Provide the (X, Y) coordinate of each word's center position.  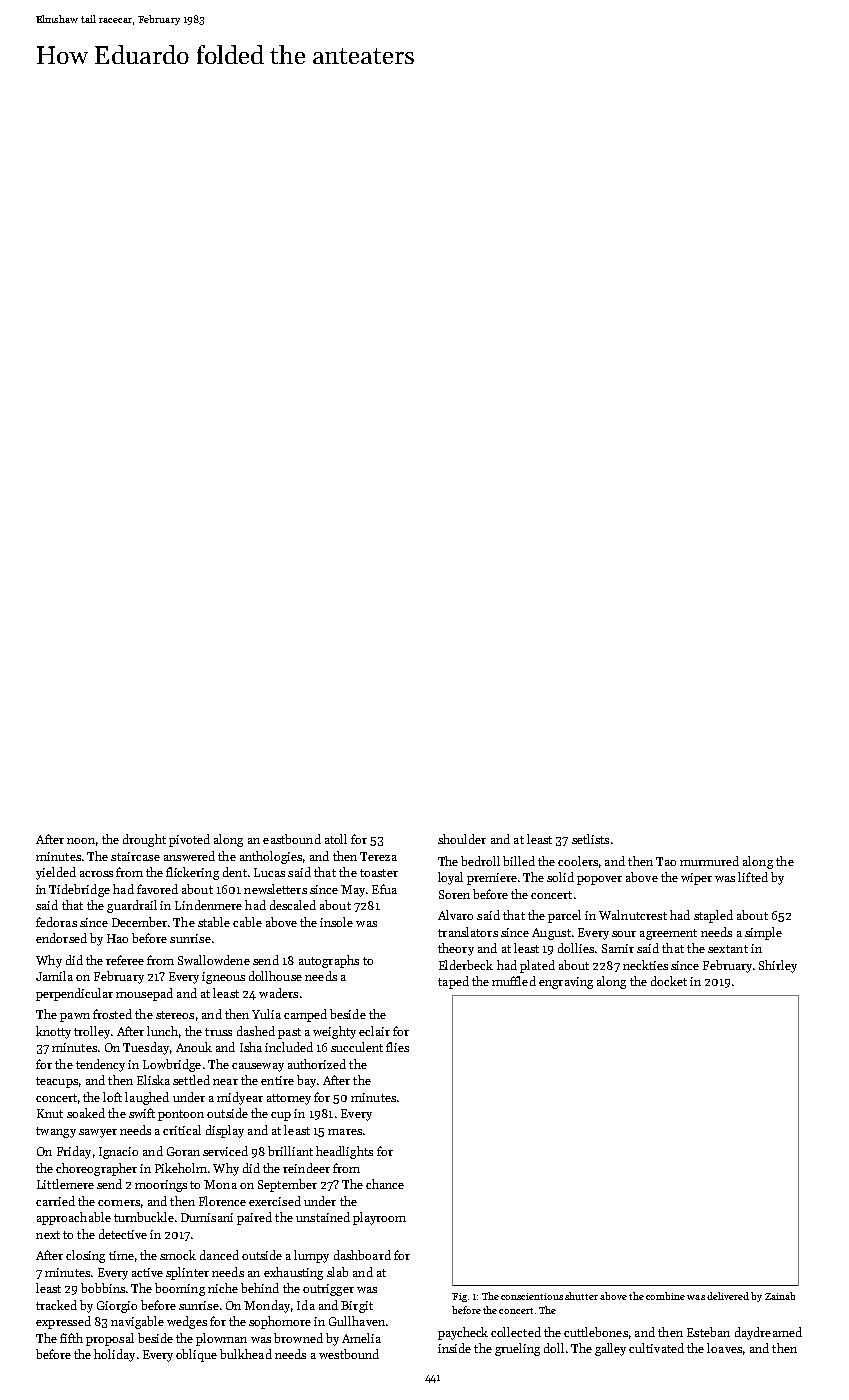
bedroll (480, 861)
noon (81, 841)
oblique (196, 1355)
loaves (724, 1348)
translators (468, 932)
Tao (666, 861)
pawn (75, 1017)
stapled (713, 916)
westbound (349, 1354)
